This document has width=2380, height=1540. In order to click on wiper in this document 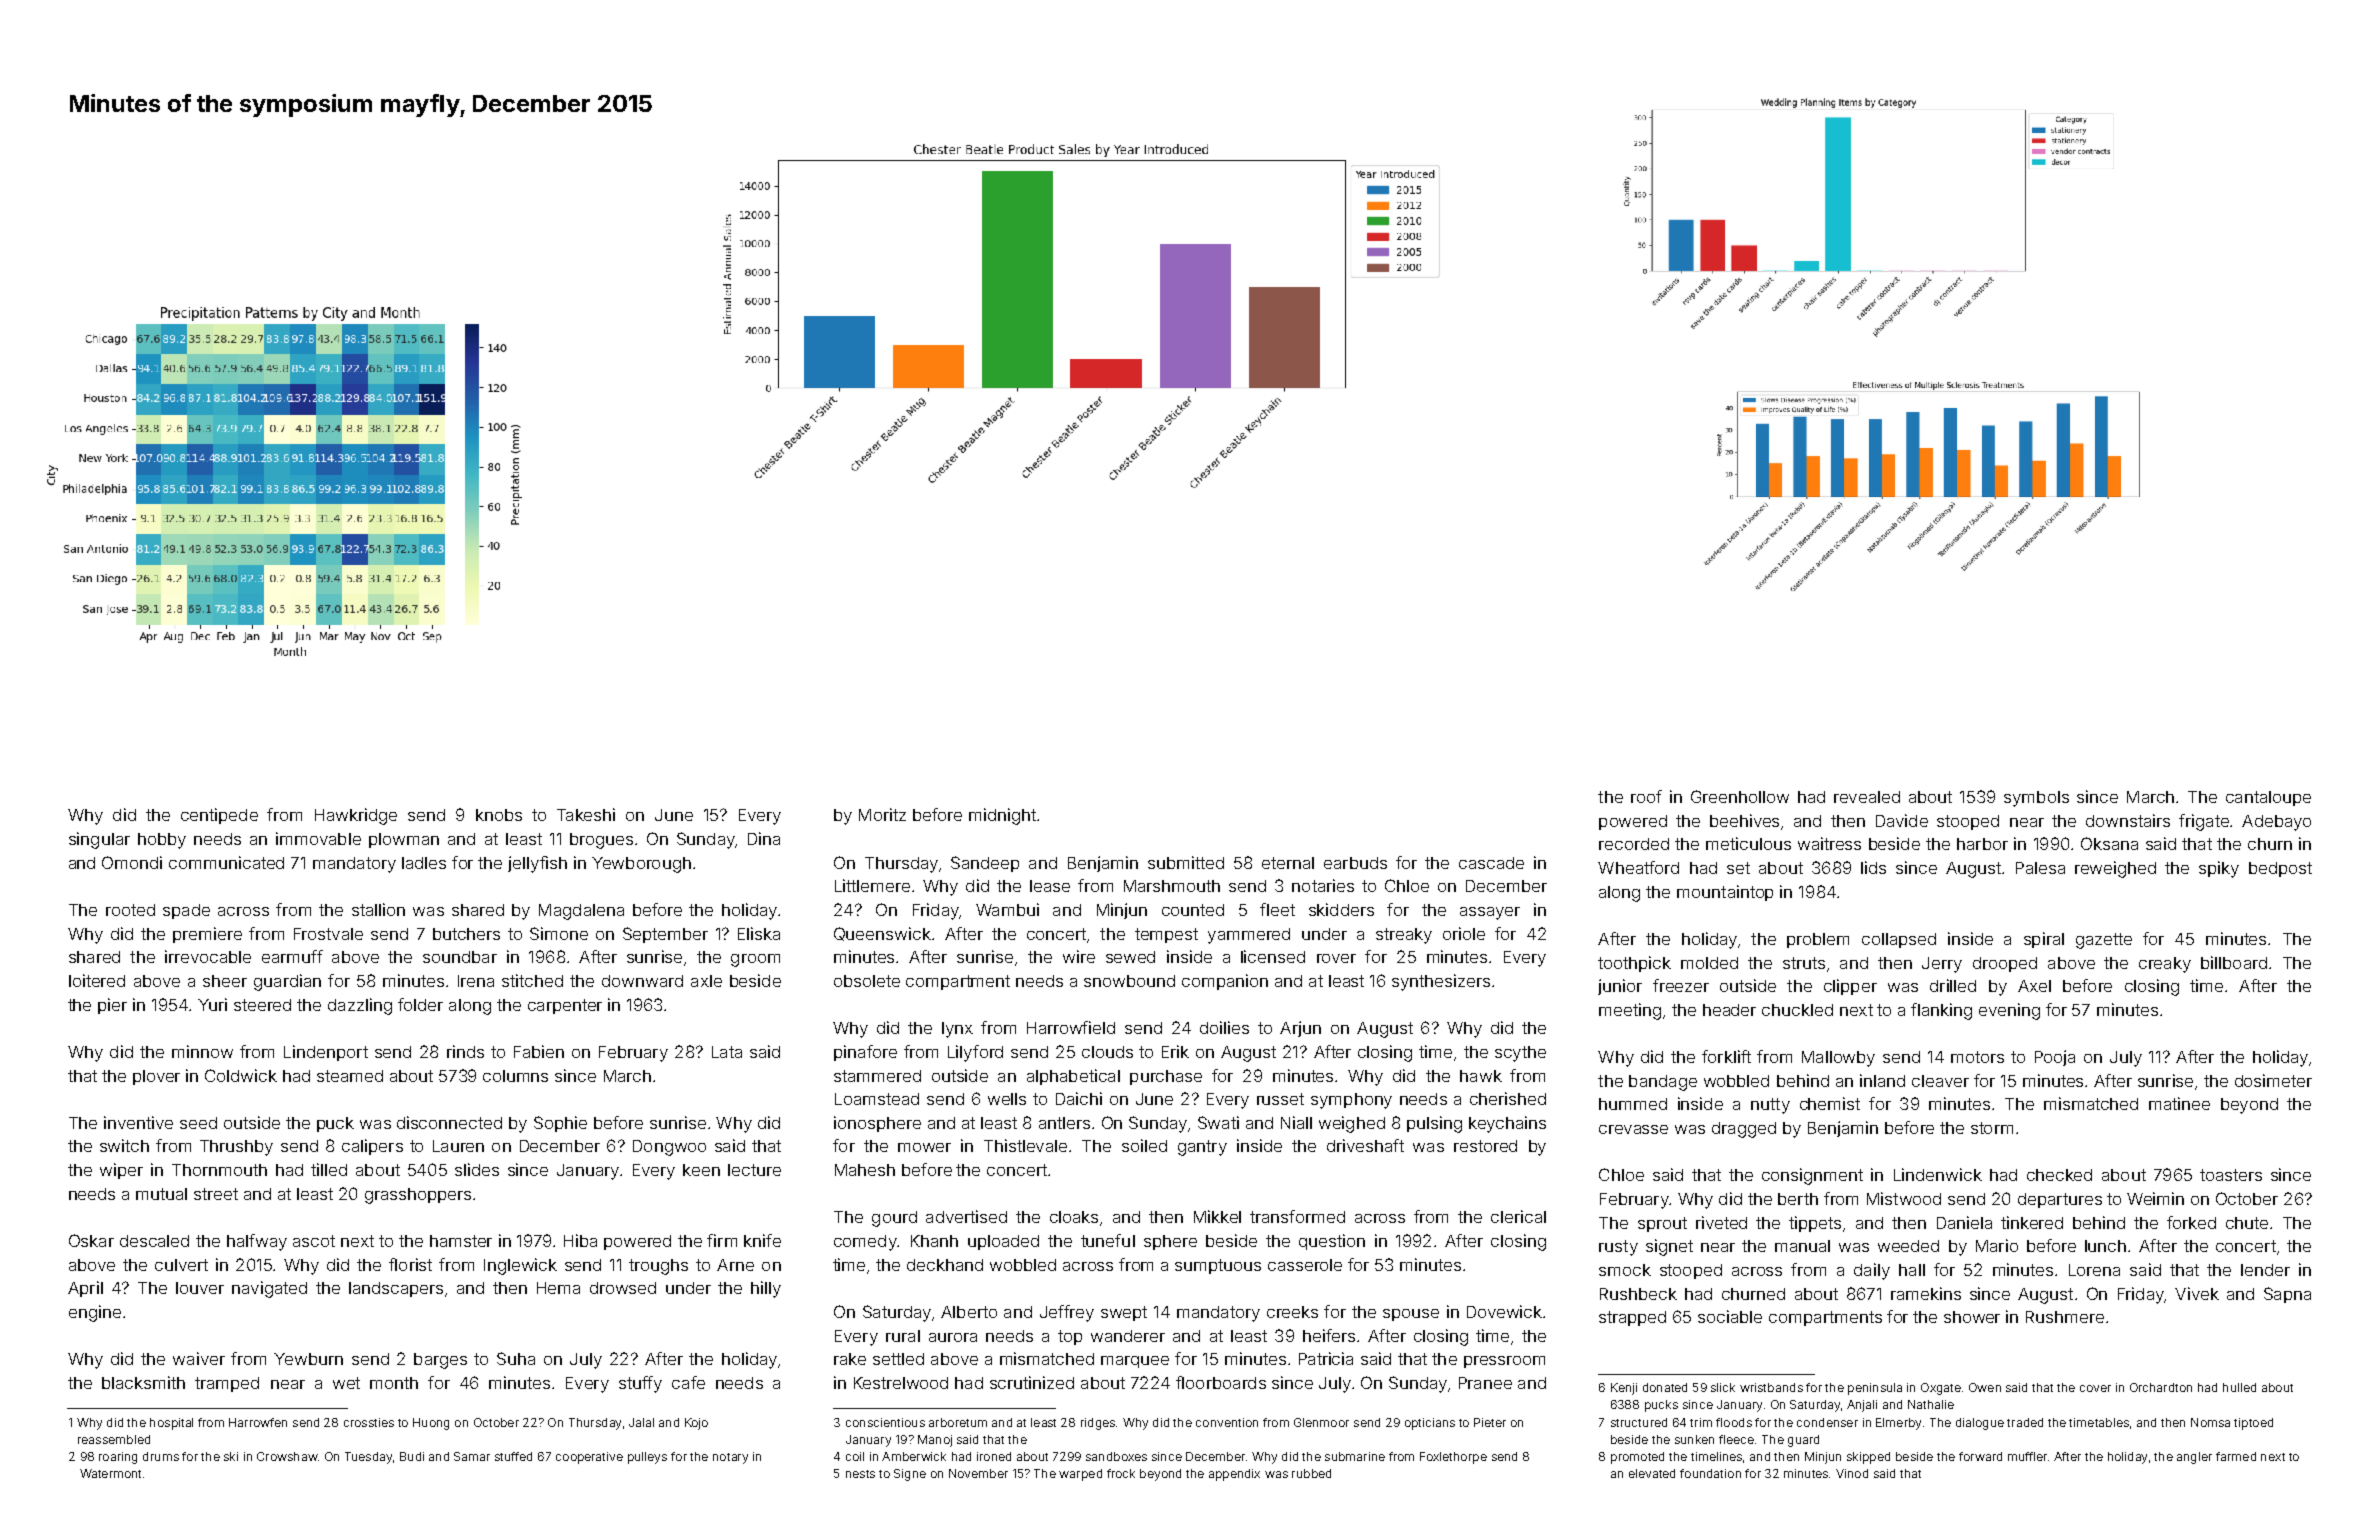, I will do `click(121, 1171)`.
